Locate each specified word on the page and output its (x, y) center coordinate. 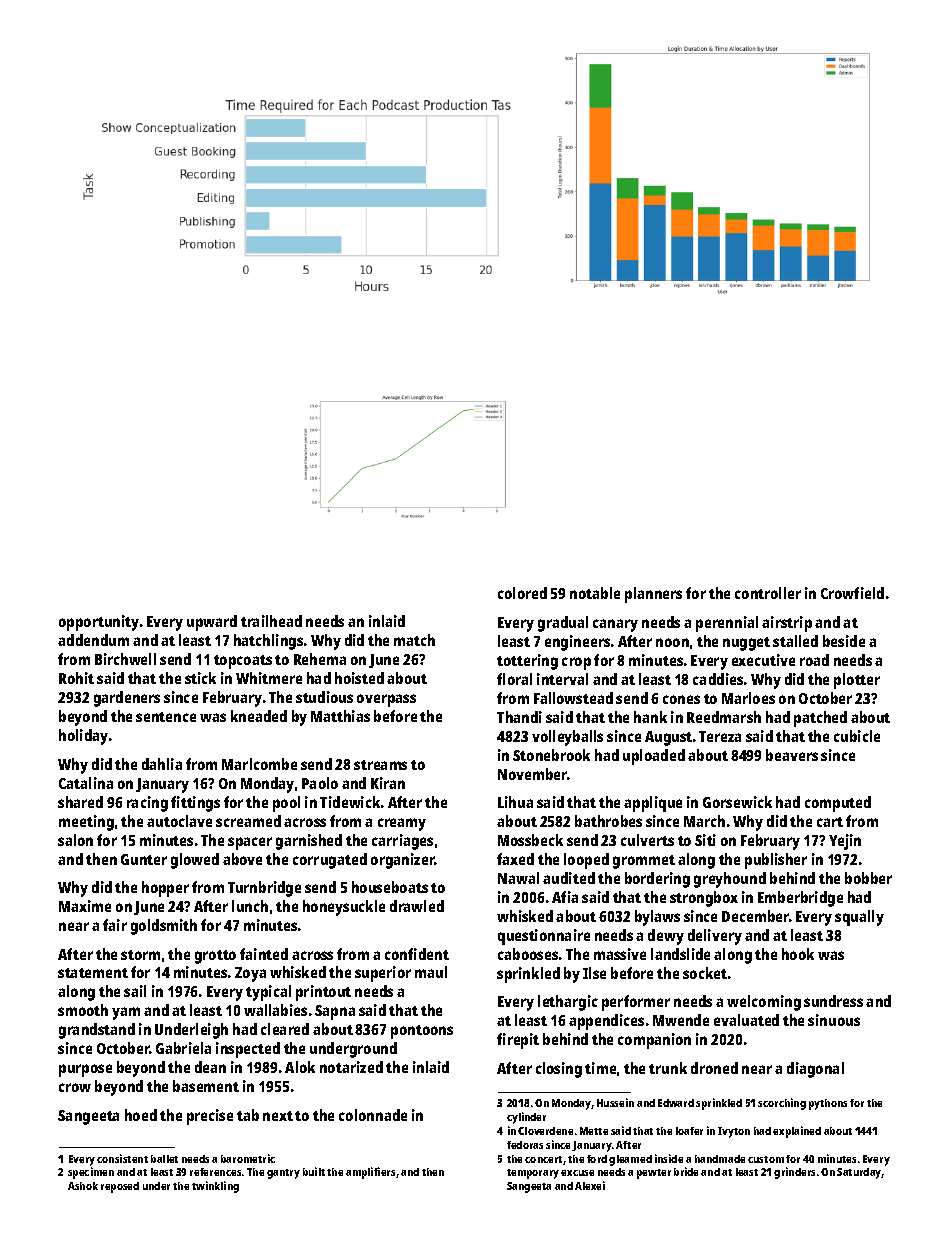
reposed (120, 1187)
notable (595, 593)
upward (212, 623)
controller (768, 593)
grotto (215, 957)
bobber (868, 878)
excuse (577, 1173)
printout (323, 993)
